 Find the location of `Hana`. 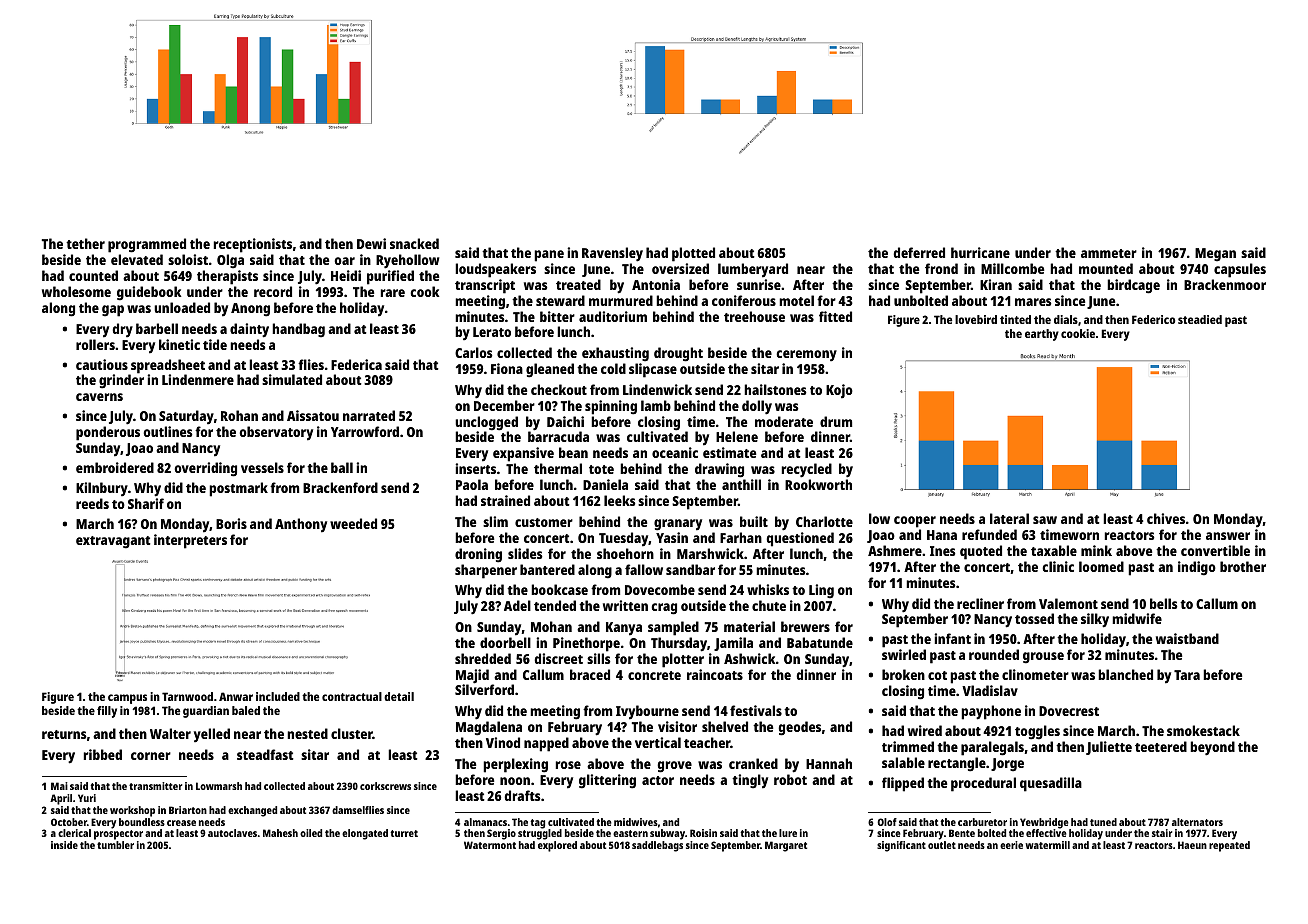

Hana is located at coordinates (942, 535).
